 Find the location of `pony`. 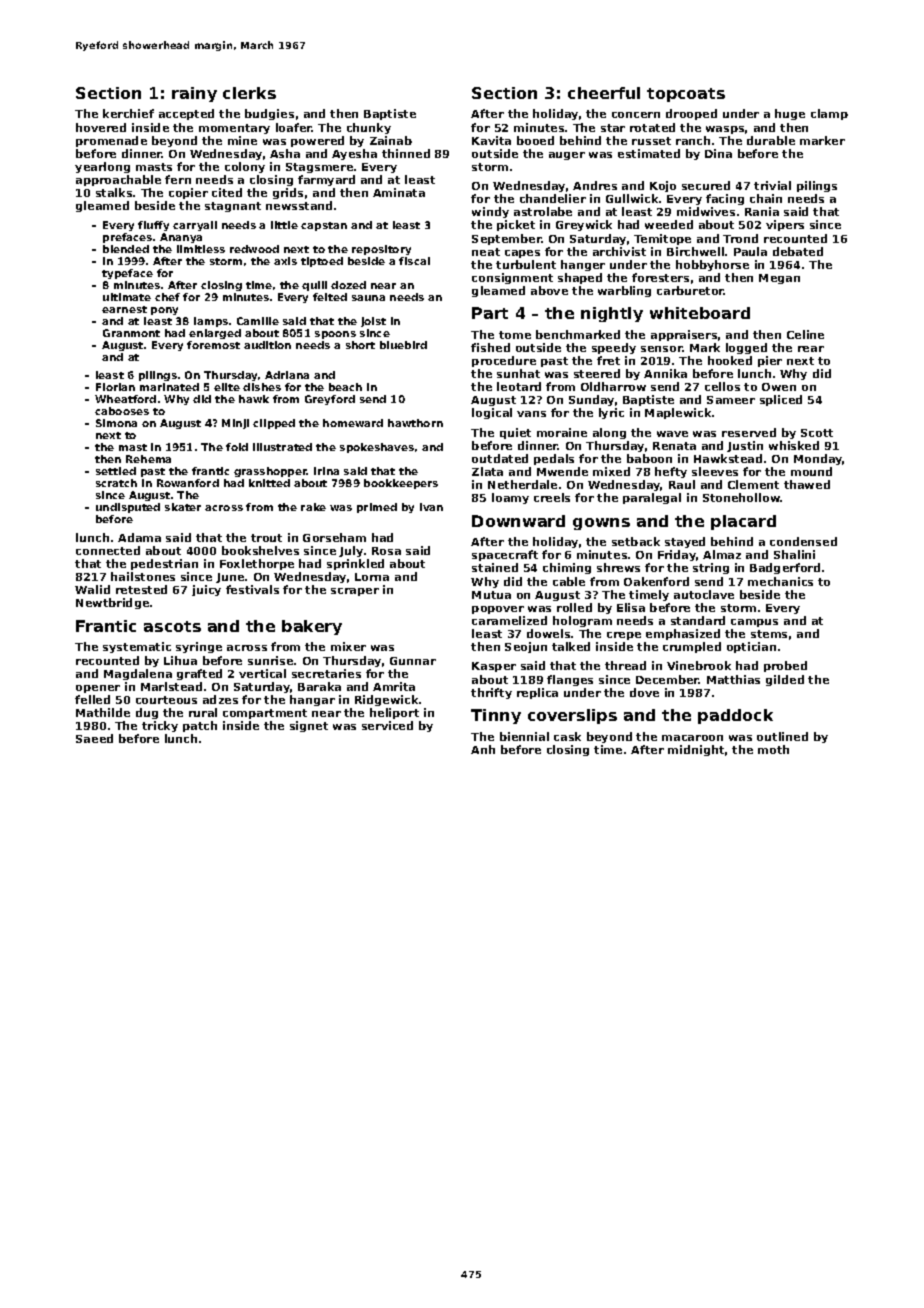

pony is located at coordinates (164, 311).
